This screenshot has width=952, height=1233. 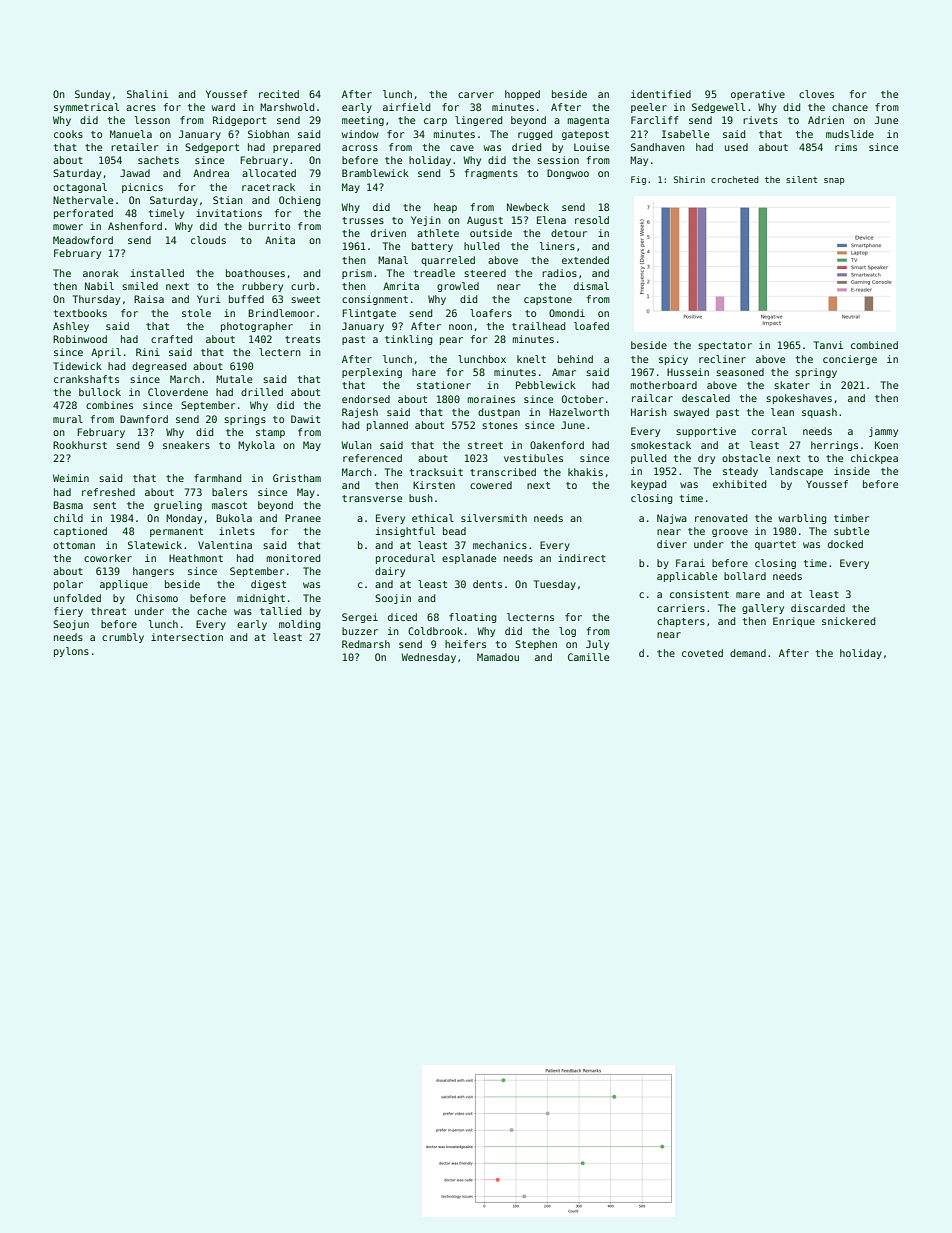 What do you see at coordinates (498, 657) in the screenshot?
I see `Mamadou` at bounding box center [498, 657].
